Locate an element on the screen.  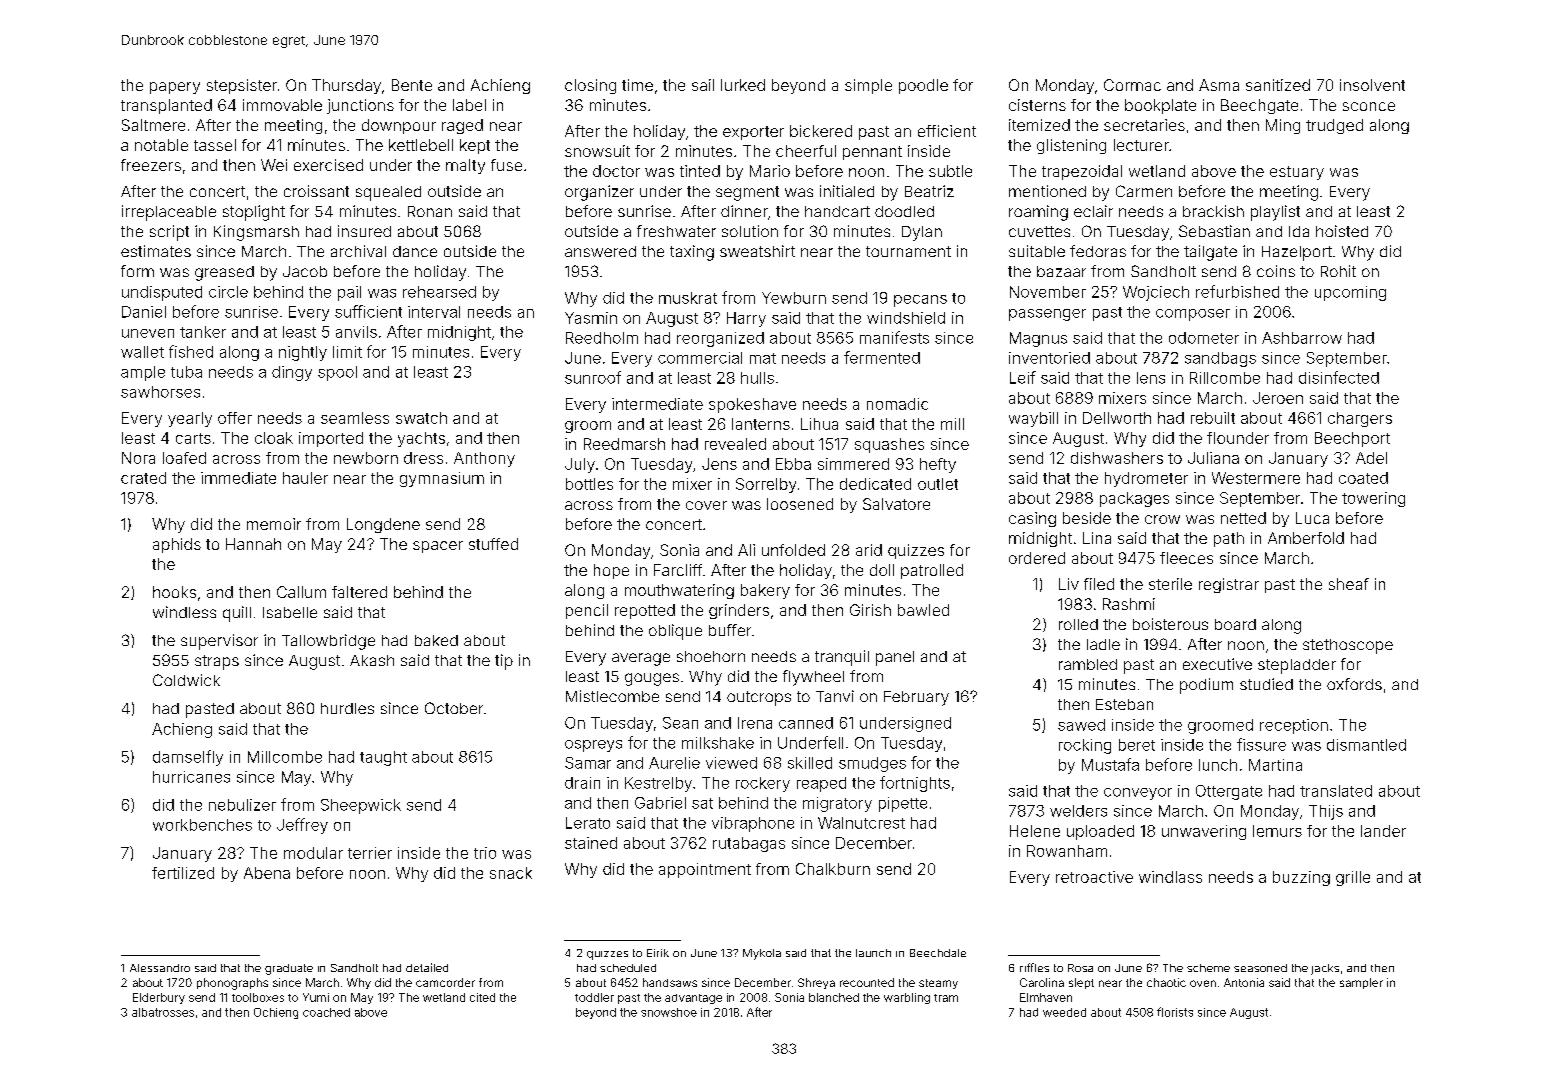
Dylan is located at coordinates (922, 233).
